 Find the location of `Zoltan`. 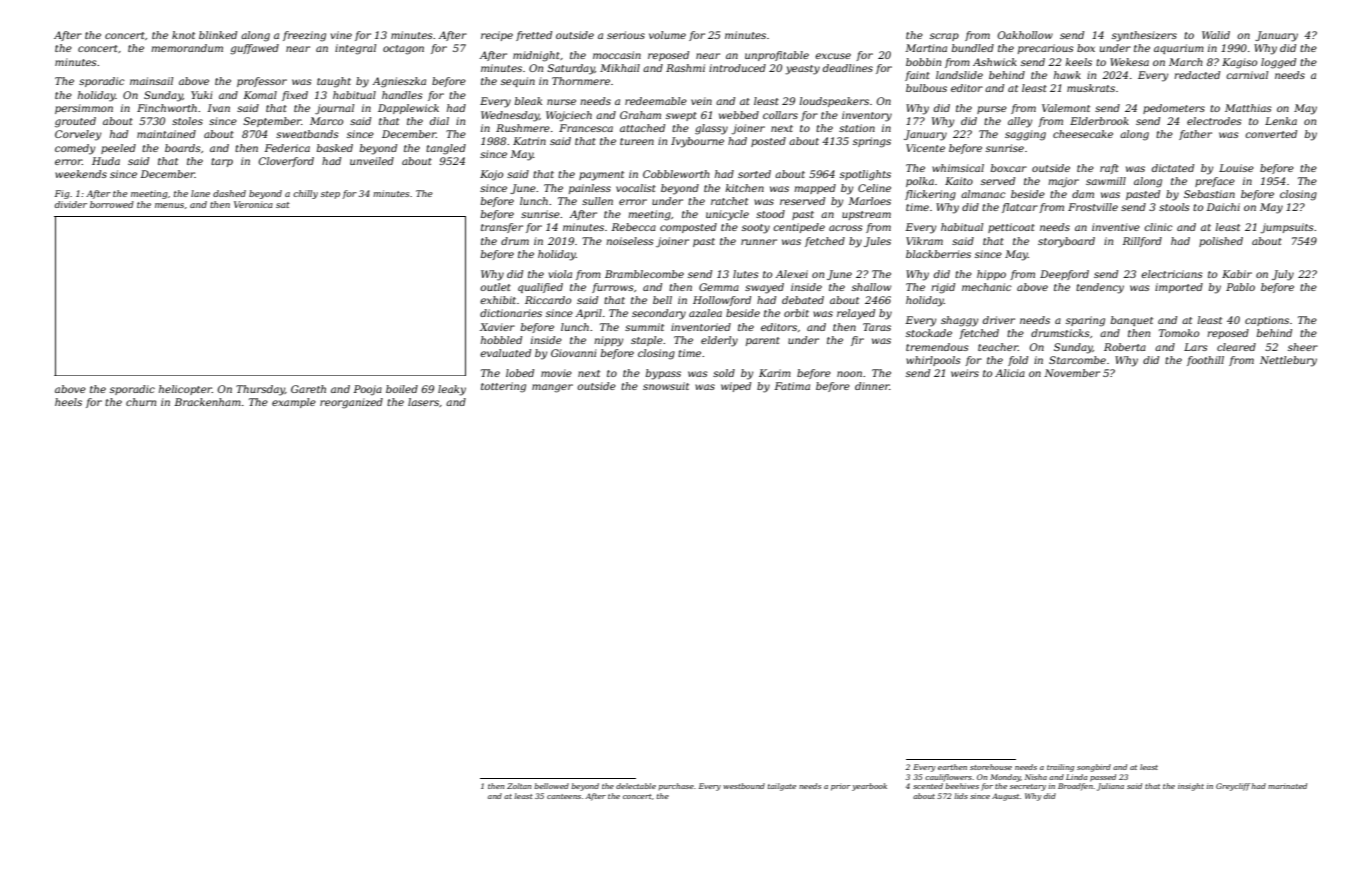

Zoltan is located at coordinates (519, 786).
